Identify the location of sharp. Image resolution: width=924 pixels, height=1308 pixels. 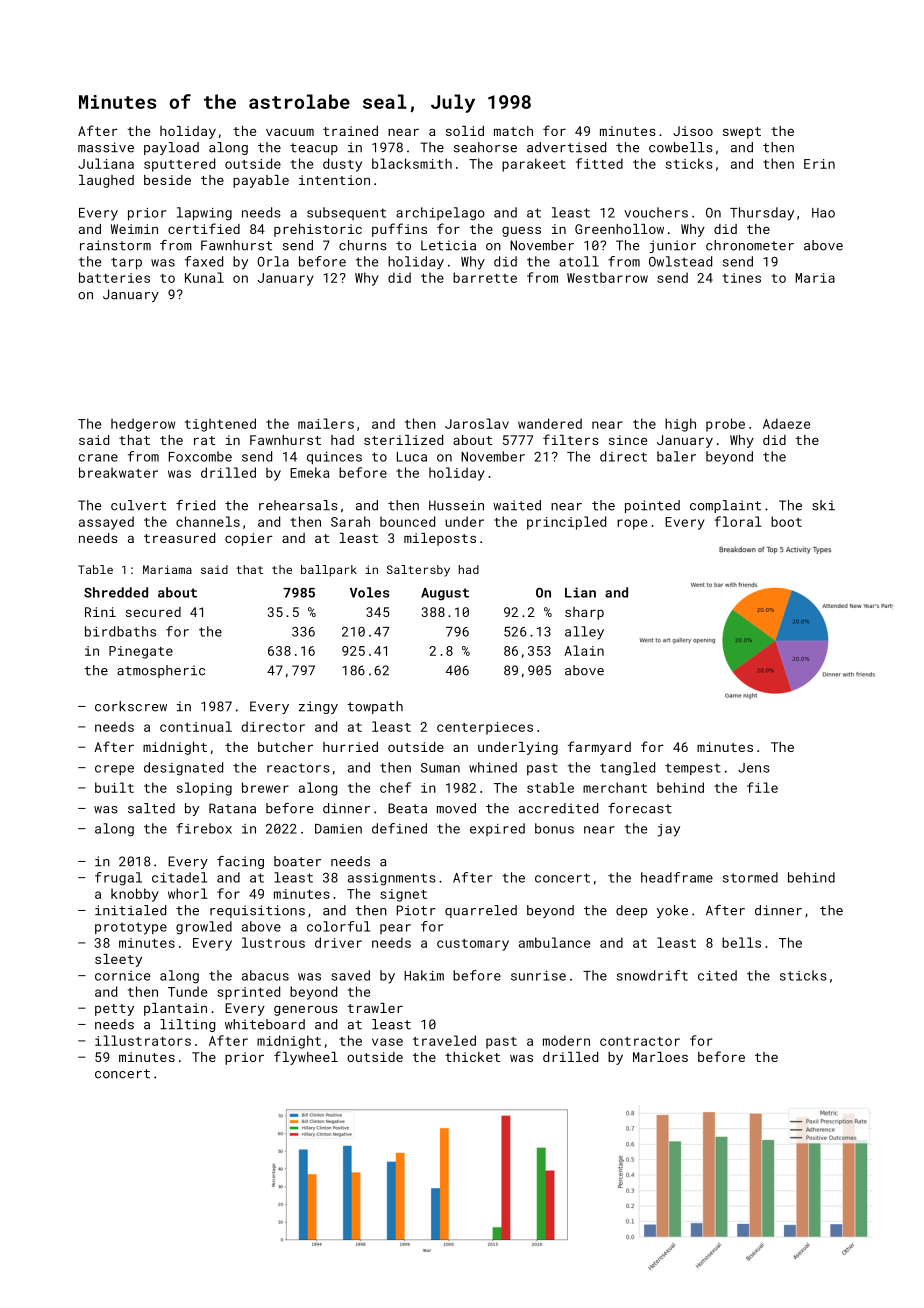
(584, 613).
